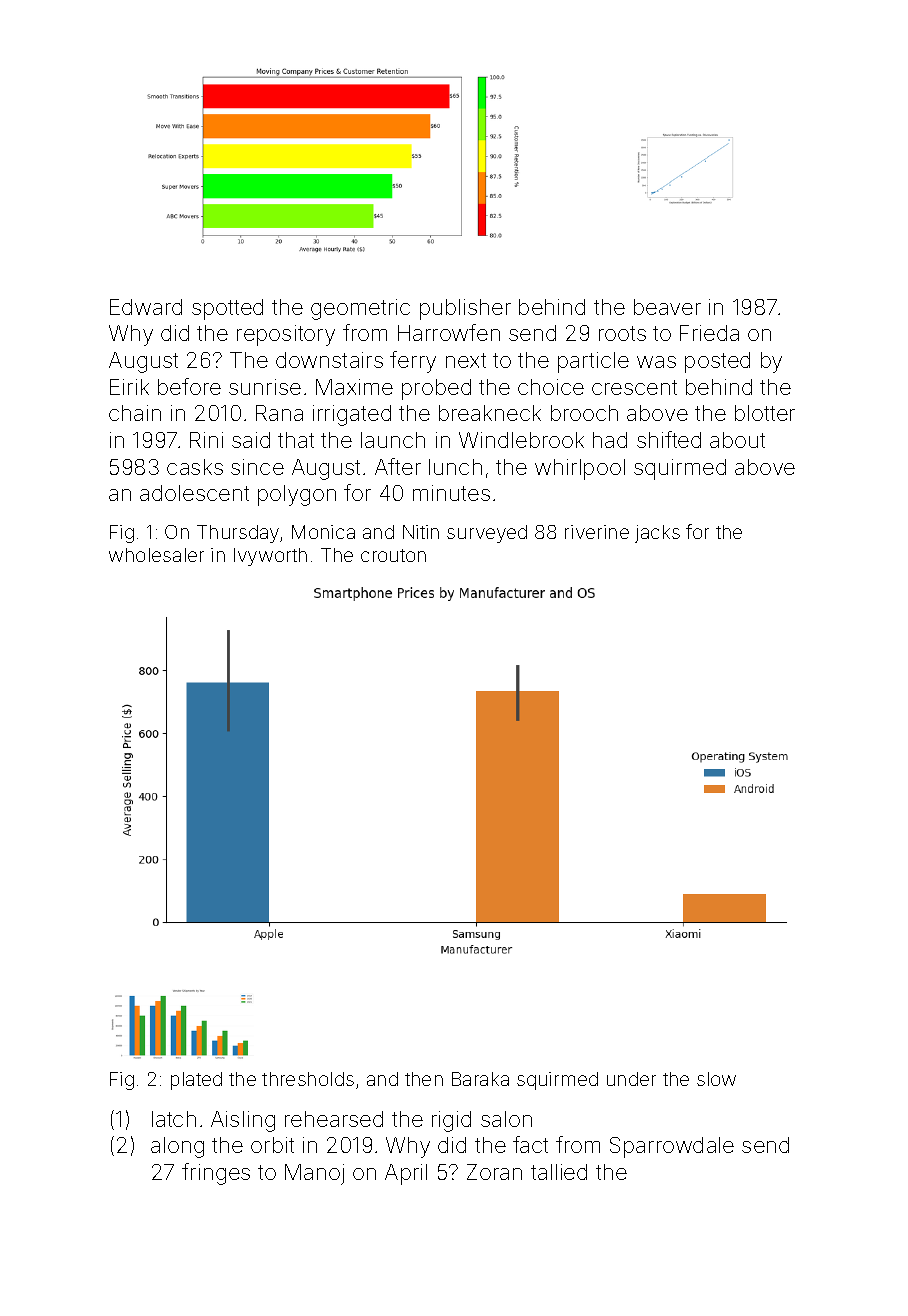 The width and height of the image is (908, 1316). Describe the element at coordinates (716, 1079) in the image. I see `slow` at that location.
